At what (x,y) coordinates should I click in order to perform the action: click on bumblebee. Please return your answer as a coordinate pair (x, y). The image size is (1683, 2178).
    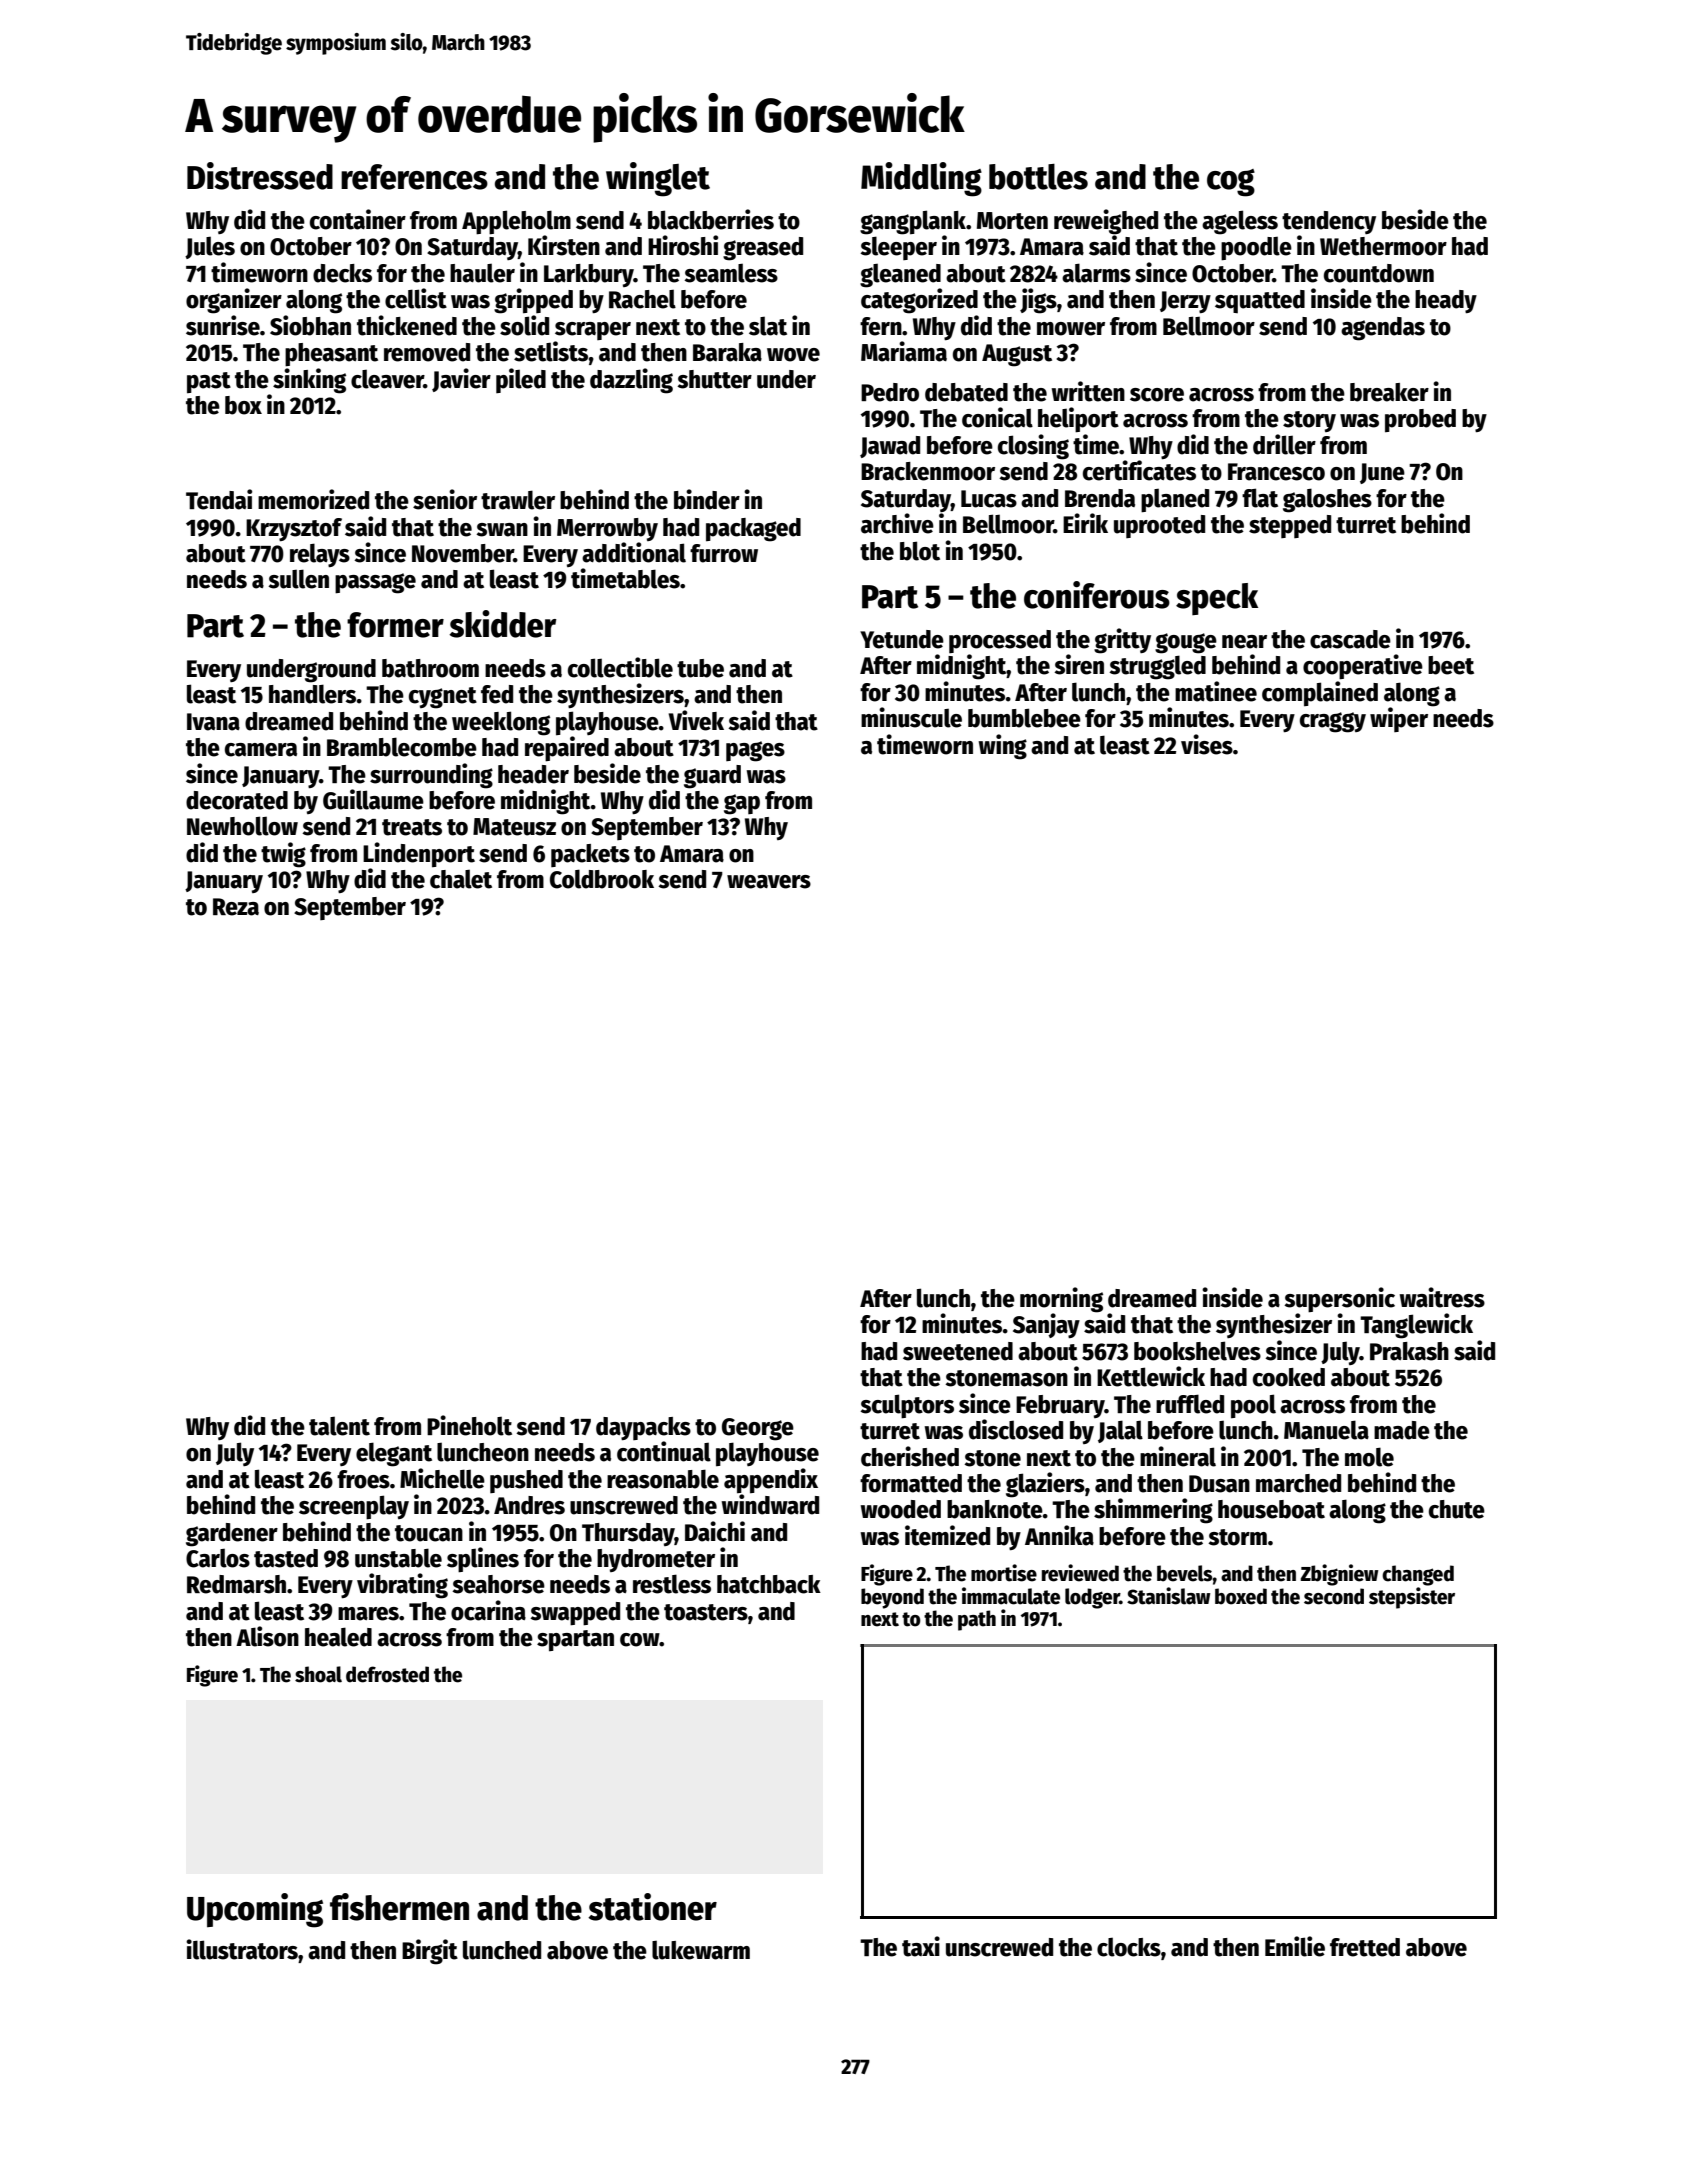
    Looking at the image, I should click on (1024, 718).
